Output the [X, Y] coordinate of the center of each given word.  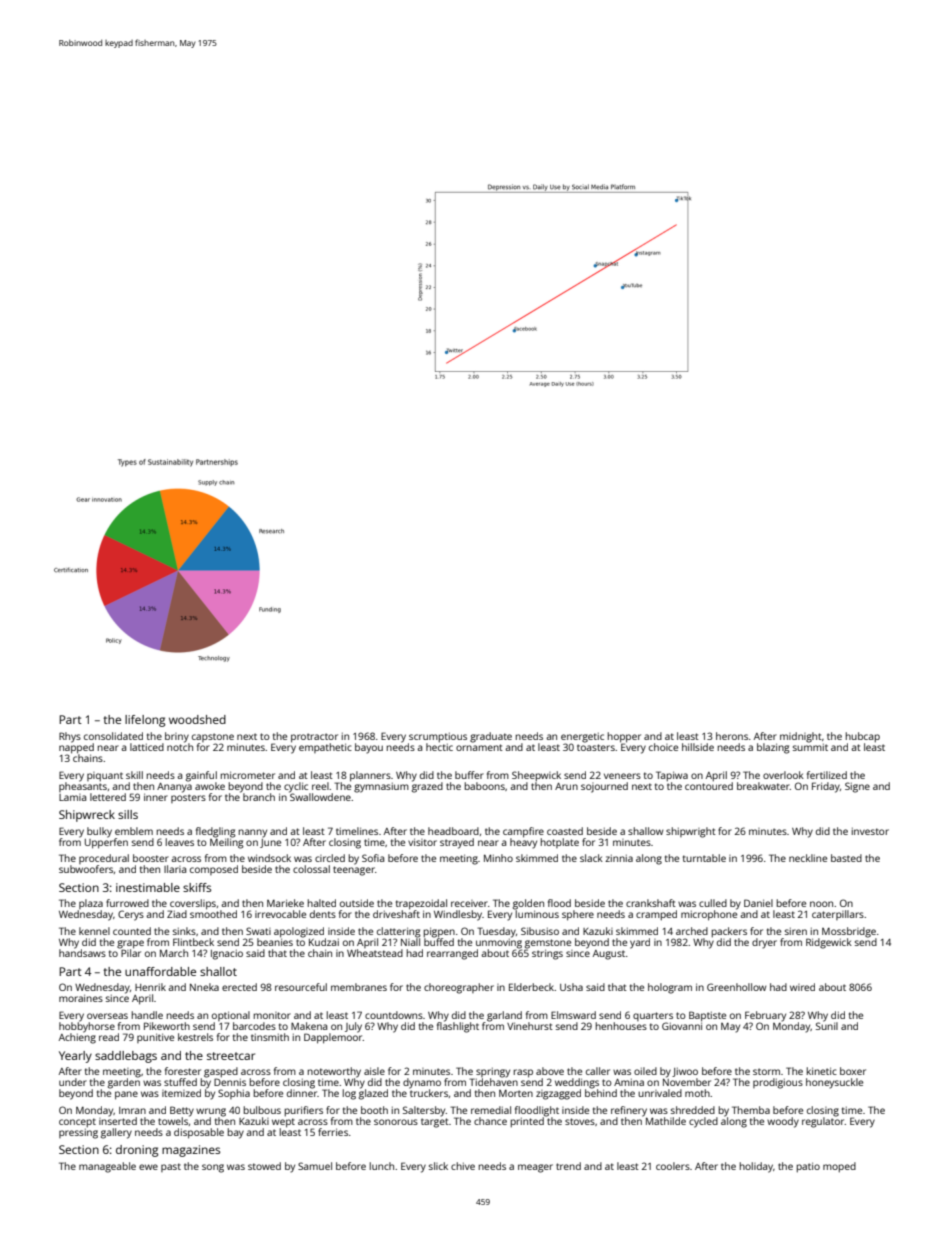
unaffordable [160, 971]
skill [134, 775]
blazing [773, 748]
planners [370, 776]
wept [283, 1123]
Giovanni [682, 1026]
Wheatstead [375, 953]
